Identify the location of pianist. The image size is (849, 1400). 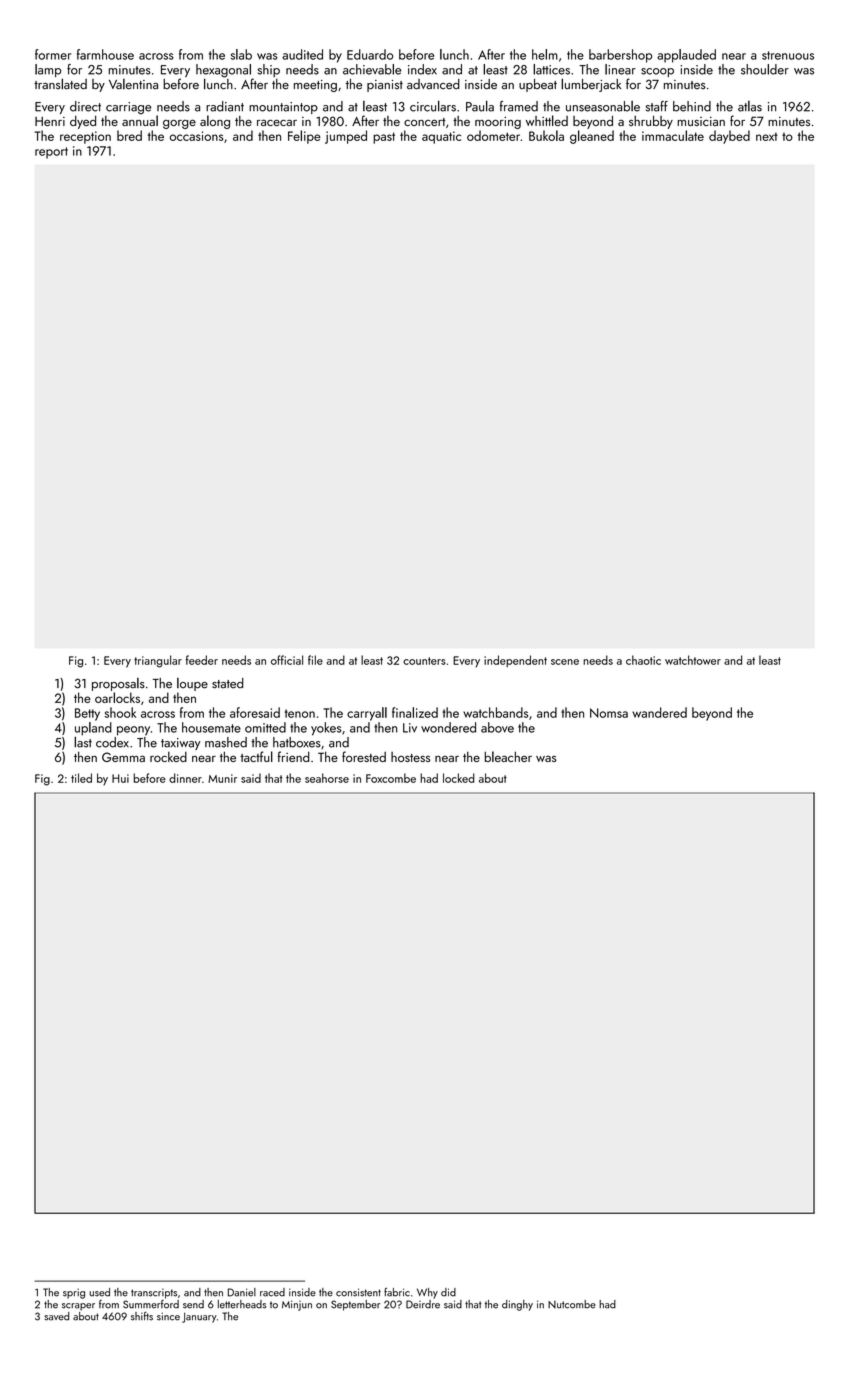
(385, 86).
